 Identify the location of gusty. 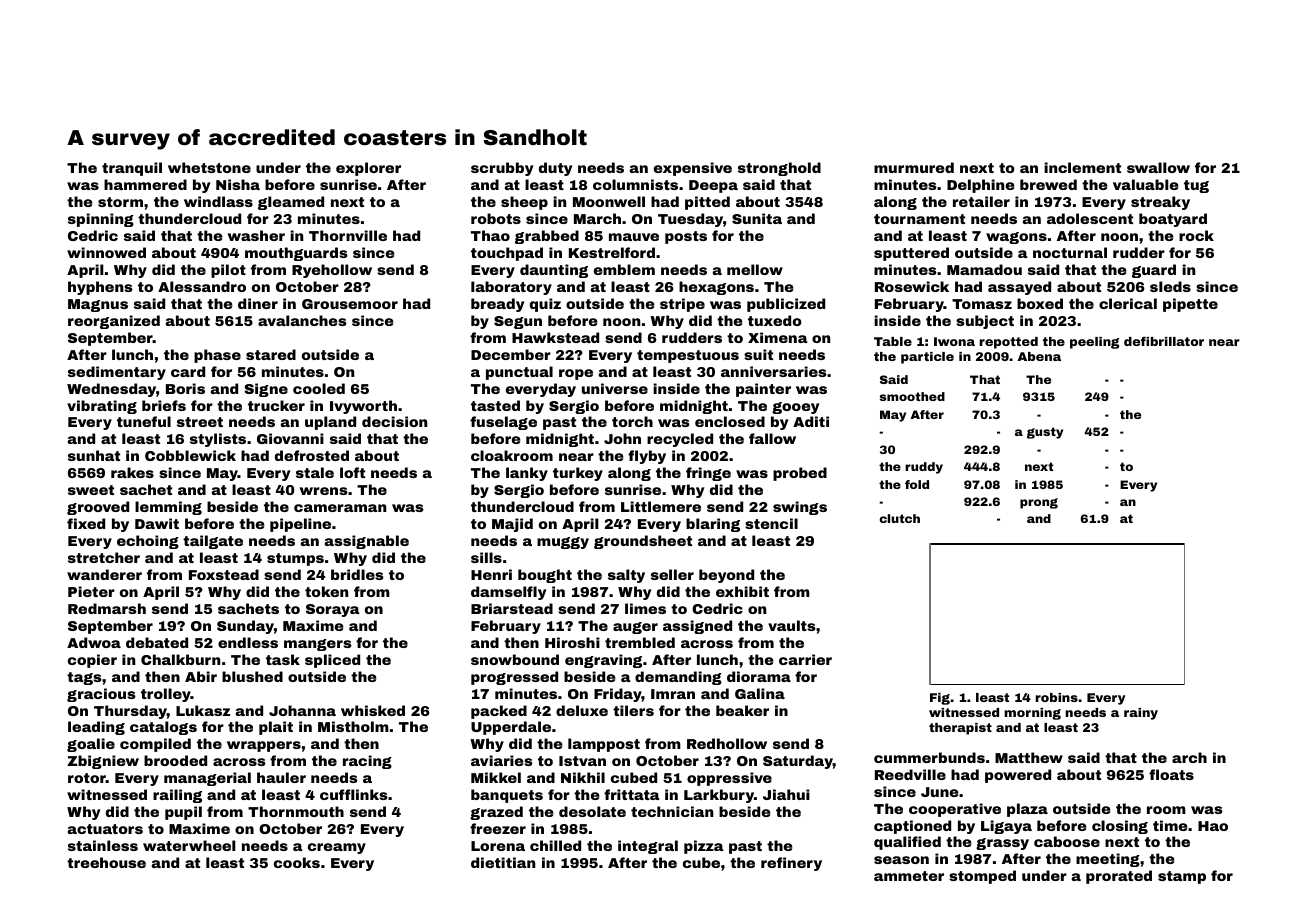
(1045, 433).
